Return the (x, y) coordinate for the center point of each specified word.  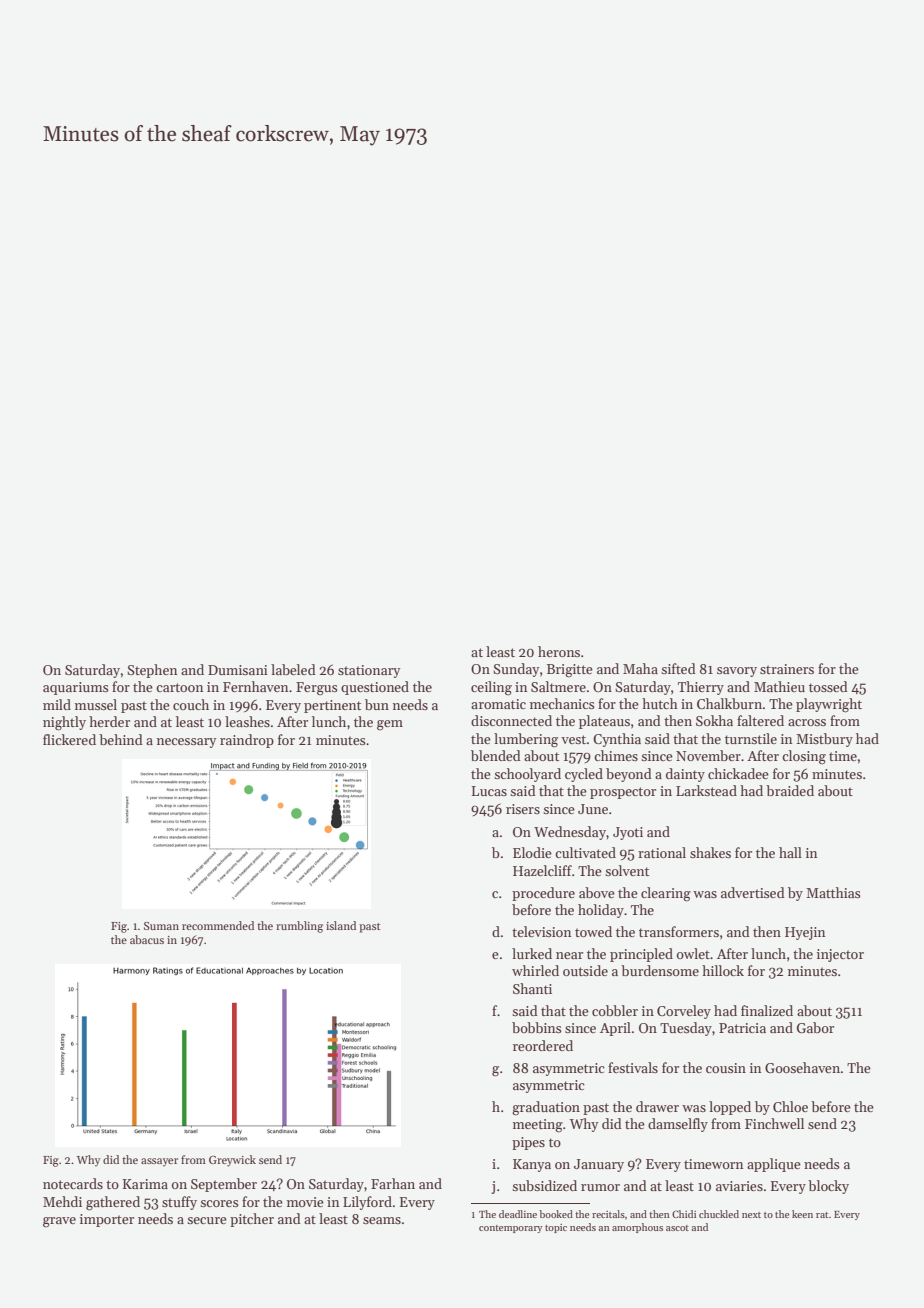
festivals (633, 1067)
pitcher (252, 1220)
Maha (640, 668)
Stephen (152, 671)
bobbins (537, 1027)
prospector (623, 793)
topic (556, 1228)
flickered (69, 739)
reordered (543, 1045)
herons (559, 651)
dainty (685, 775)
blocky (828, 1187)
